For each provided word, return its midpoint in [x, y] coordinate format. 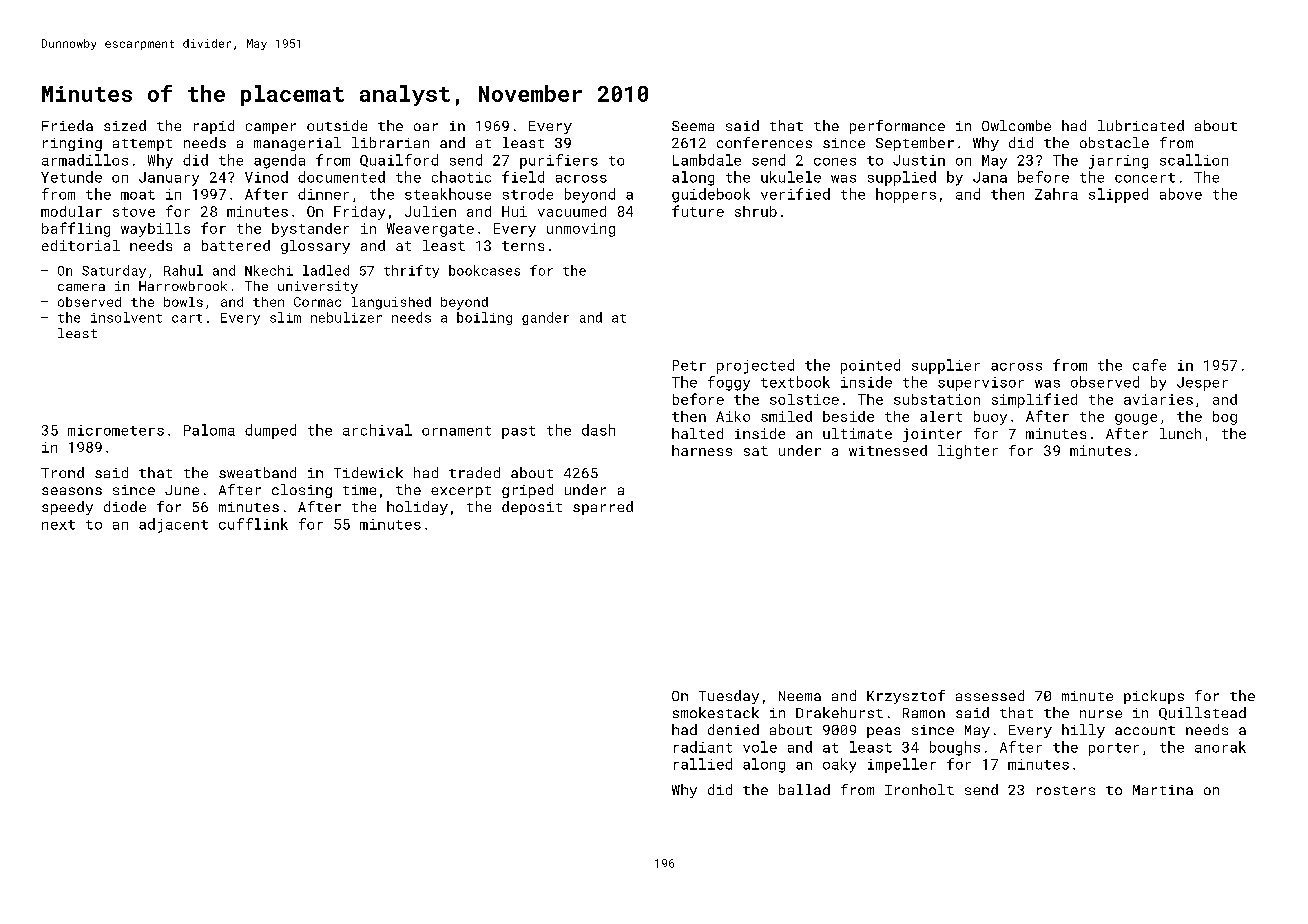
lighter [968, 452]
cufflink [253, 524]
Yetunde [71, 177]
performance [897, 127]
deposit [532, 508]
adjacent [173, 525]
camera [81, 287]
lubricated [1141, 125]
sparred [603, 508]
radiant [703, 747]
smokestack [716, 712]
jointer [932, 435]
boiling [484, 318]
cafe [1149, 365]
